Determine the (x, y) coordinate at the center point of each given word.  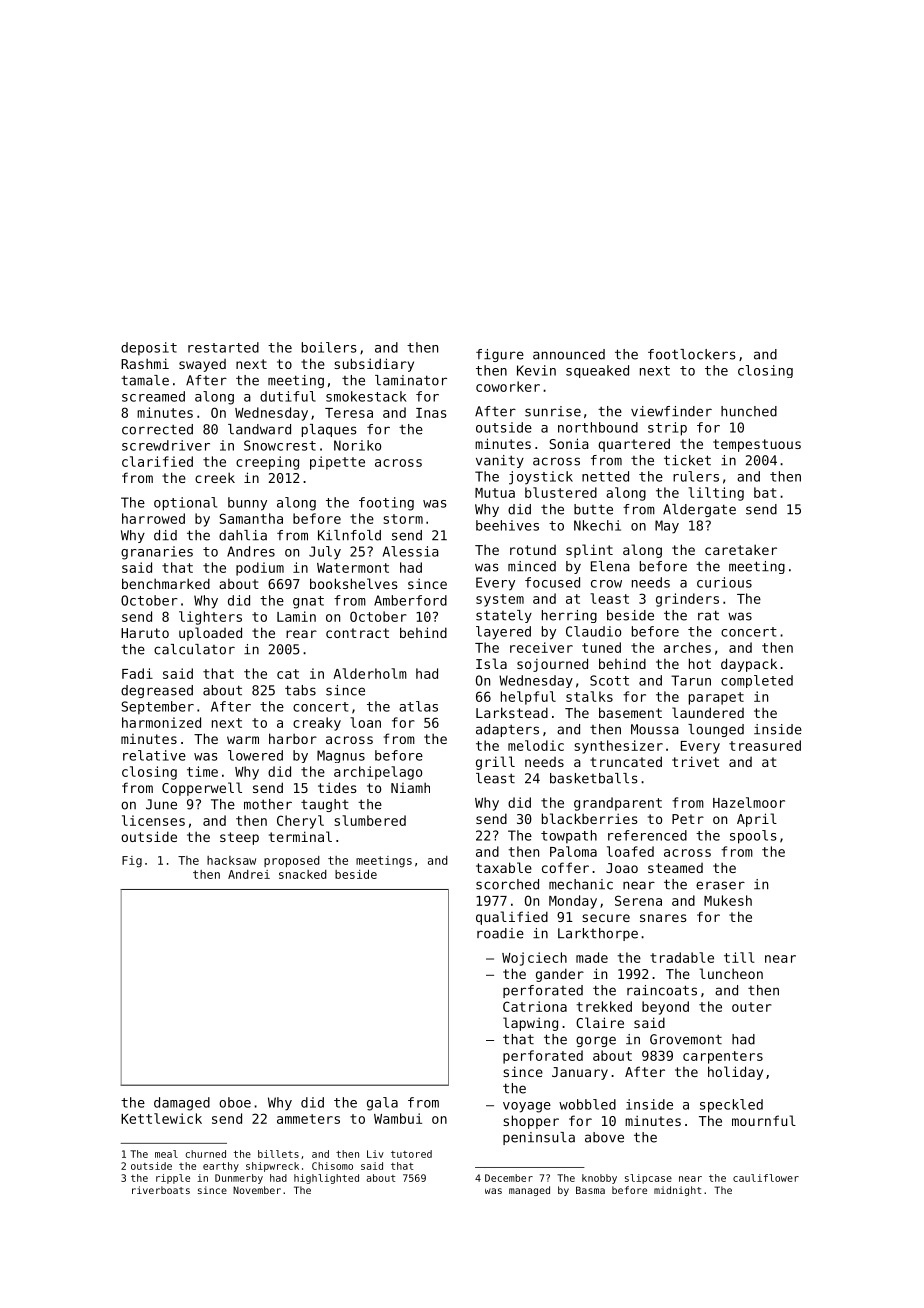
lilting (716, 494)
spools (753, 837)
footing (386, 504)
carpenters (723, 1057)
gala (382, 1104)
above (604, 1137)
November (257, 1190)
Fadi (137, 673)
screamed (153, 396)
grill (495, 763)
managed (529, 1191)
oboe (235, 1102)
